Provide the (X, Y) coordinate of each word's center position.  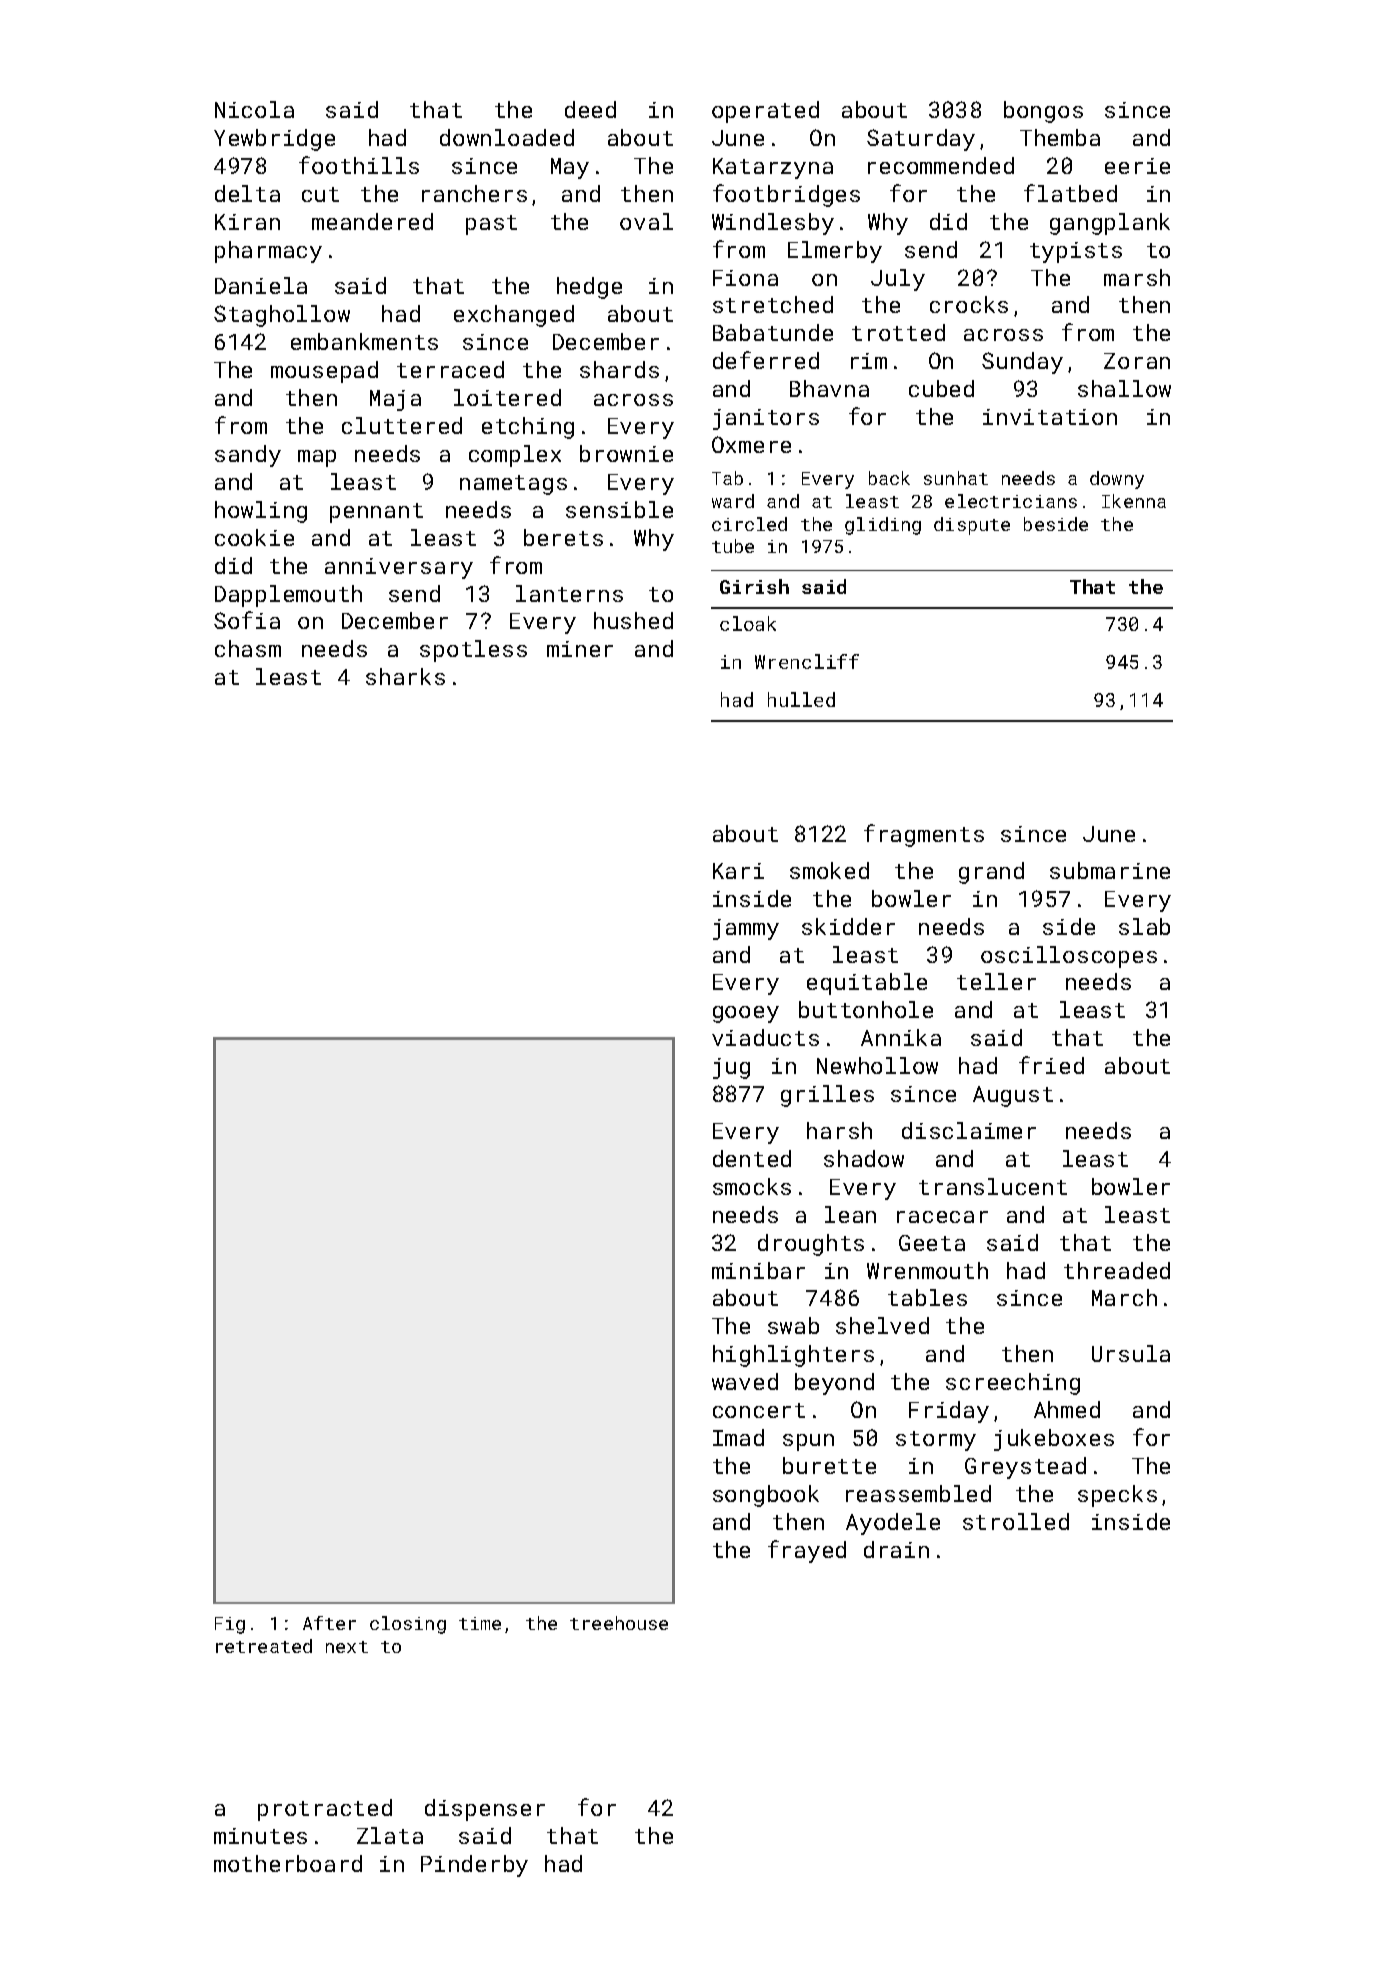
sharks (405, 676)
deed (590, 109)
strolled (1016, 1521)
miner (580, 649)
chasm (248, 648)
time (480, 1623)
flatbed (1070, 193)
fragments (924, 835)
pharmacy (268, 252)
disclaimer (969, 1130)
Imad (738, 1437)
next (347, 1647)
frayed (807, 1551)
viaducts (765, 1037)
